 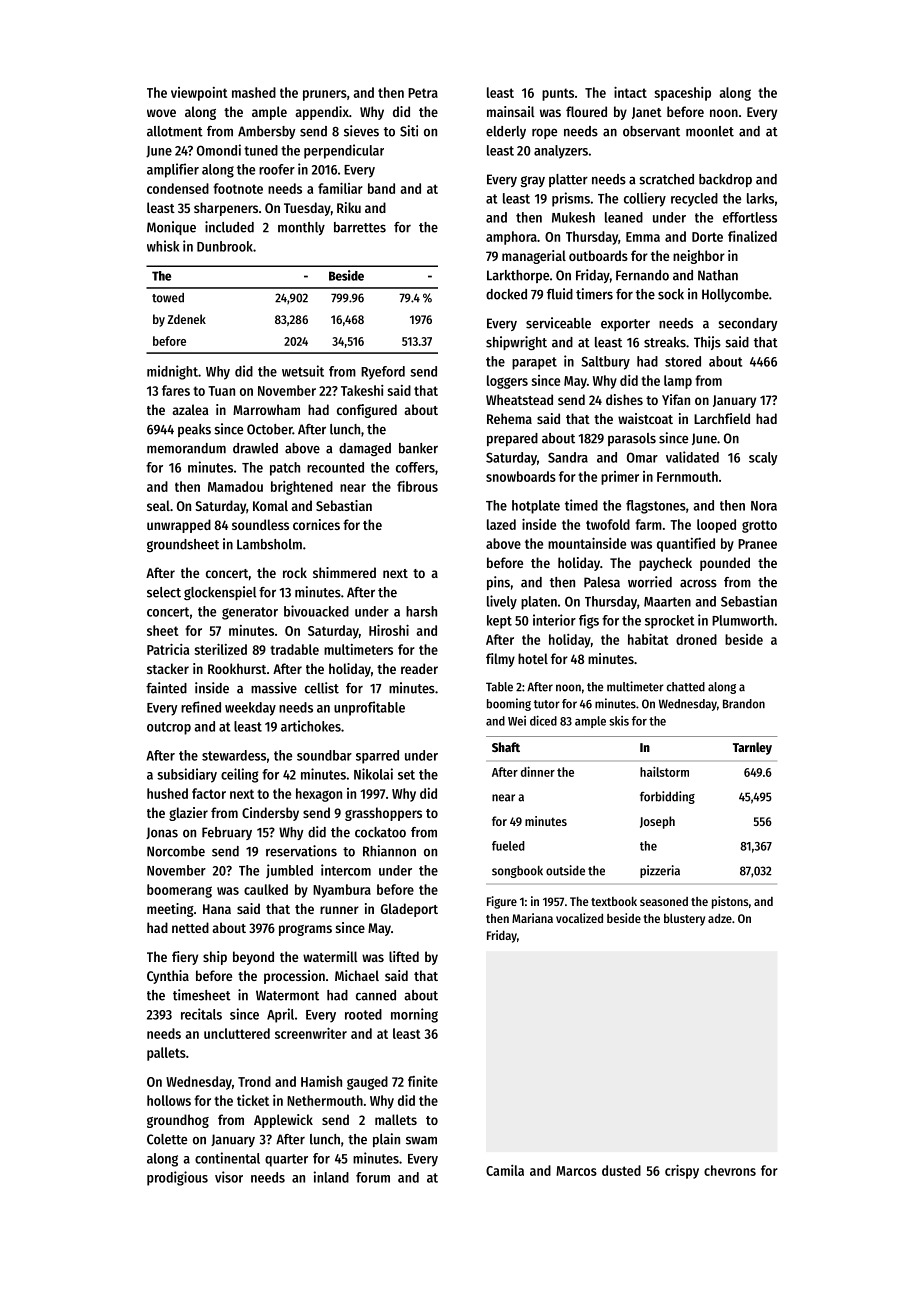 I want to click on Siti, so click(x=409, y=131).
